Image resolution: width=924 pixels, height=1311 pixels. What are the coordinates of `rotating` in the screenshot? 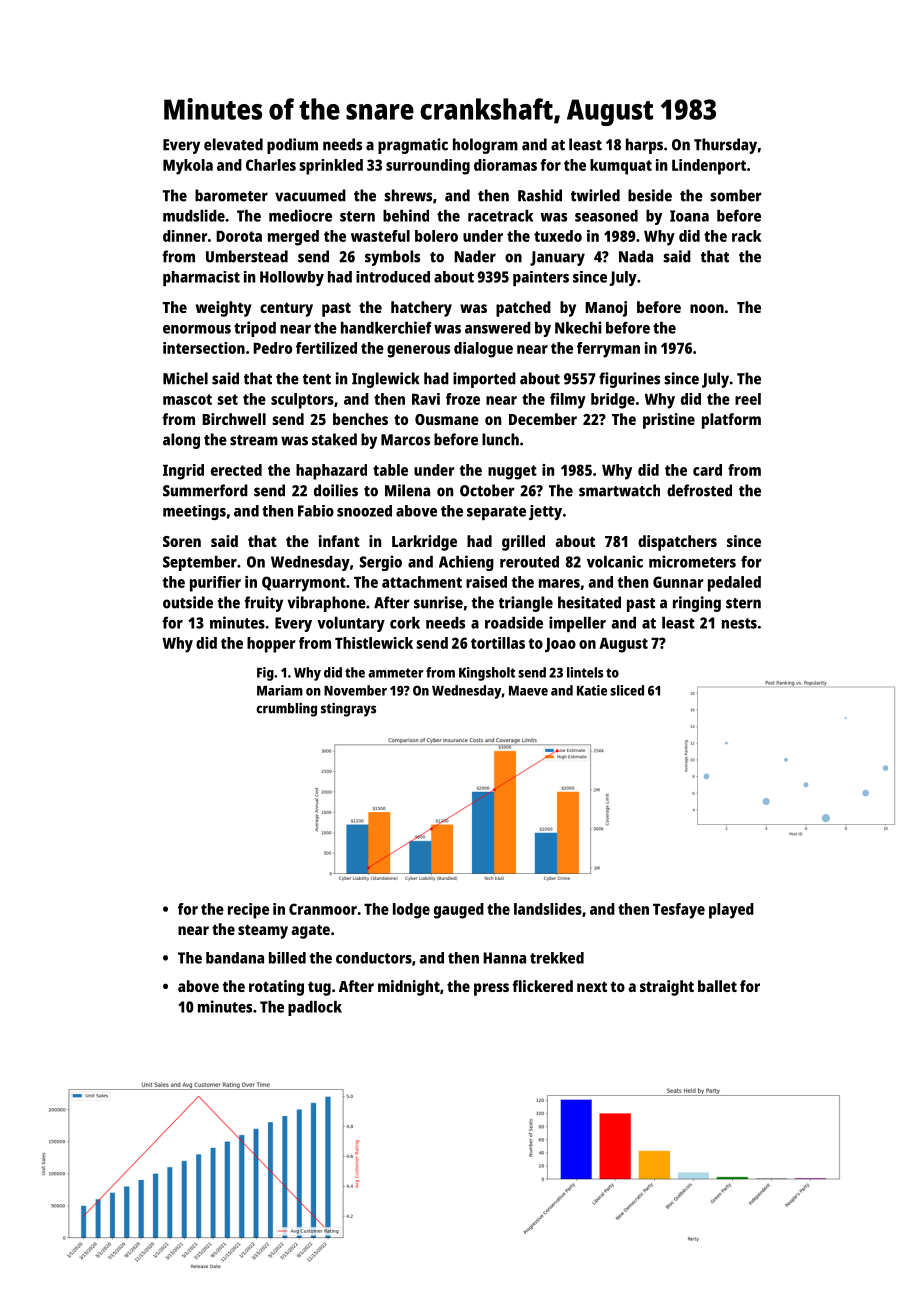 It's located at (276, 988).
